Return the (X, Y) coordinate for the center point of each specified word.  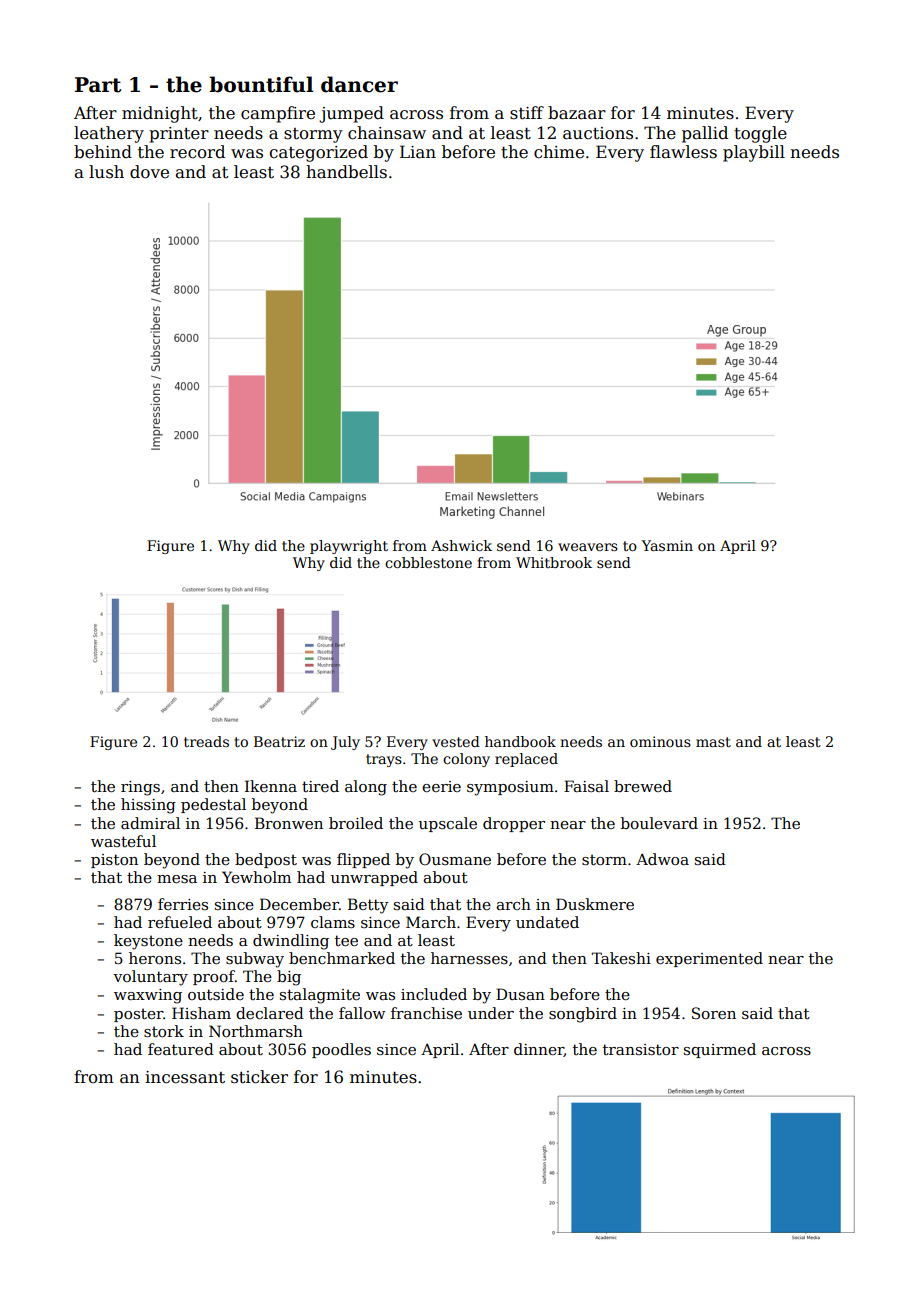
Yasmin (667, 545)
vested (456, 741)
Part (98, 85)
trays (384, 760)
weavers (588, 547)
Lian (418, 152)
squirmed (720, 1050)
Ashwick (461, 545)
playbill (754, 153)
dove (149, 172)
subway (255, 960)
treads (206, 741)
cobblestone (428, 562)
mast (713, 742)
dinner (539, 1050)
